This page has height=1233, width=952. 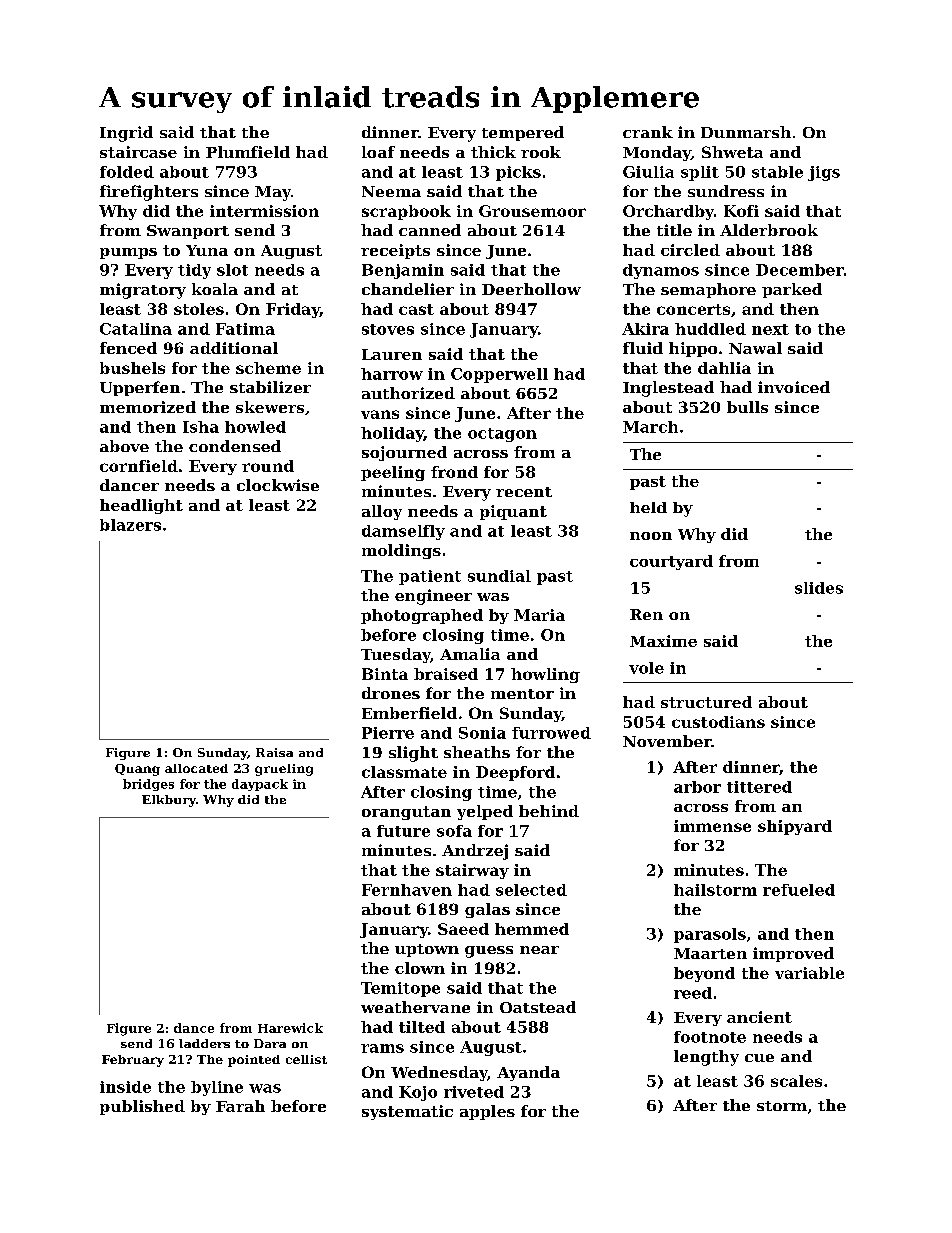 I want to click on round, so click(x=268, y=466).
